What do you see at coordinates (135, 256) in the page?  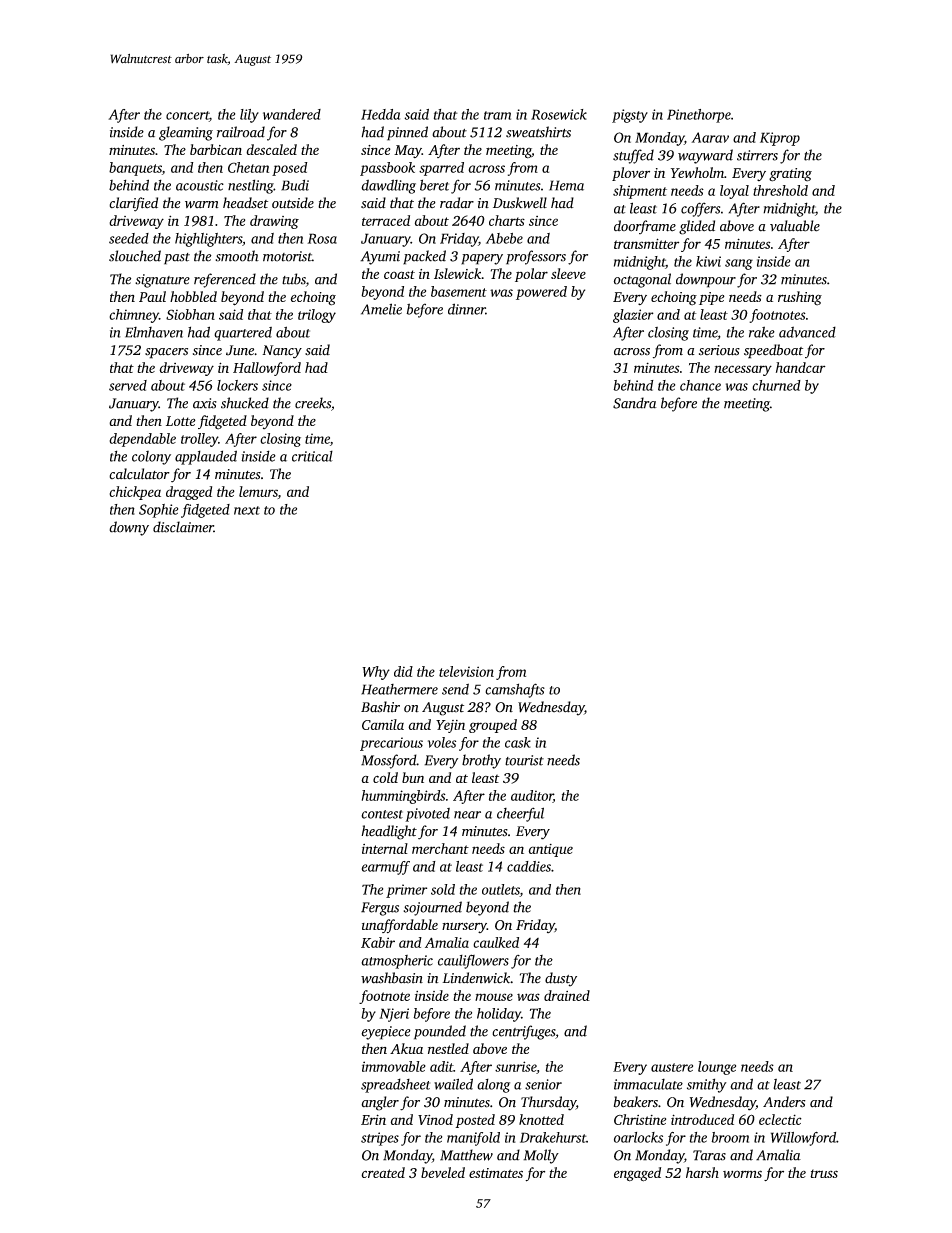 I see `slouched` at bounding box center [135, 256].
